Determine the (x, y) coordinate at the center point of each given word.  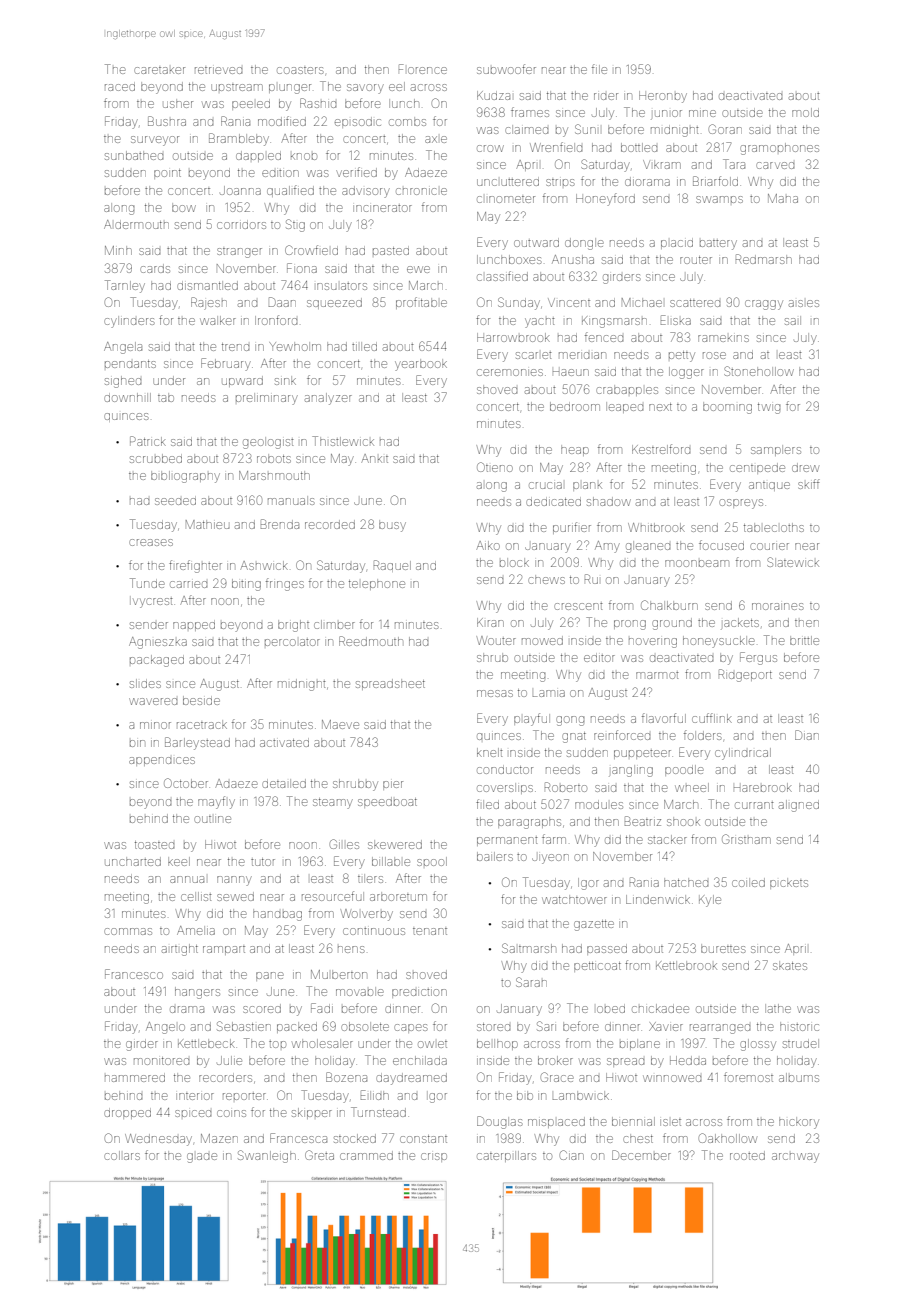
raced (120, 87)
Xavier (666, 1026)
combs (407, 121)
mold (805, 112)
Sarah (531, 982)
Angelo (165, 1028)
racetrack (202, 724)
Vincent (569, 302)
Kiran (490, 622)
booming (727, 408)
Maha (783, 198)
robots (274, 458)
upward (243, 381)
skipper (312, 1113)
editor (599, 658)
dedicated (553, 502)
